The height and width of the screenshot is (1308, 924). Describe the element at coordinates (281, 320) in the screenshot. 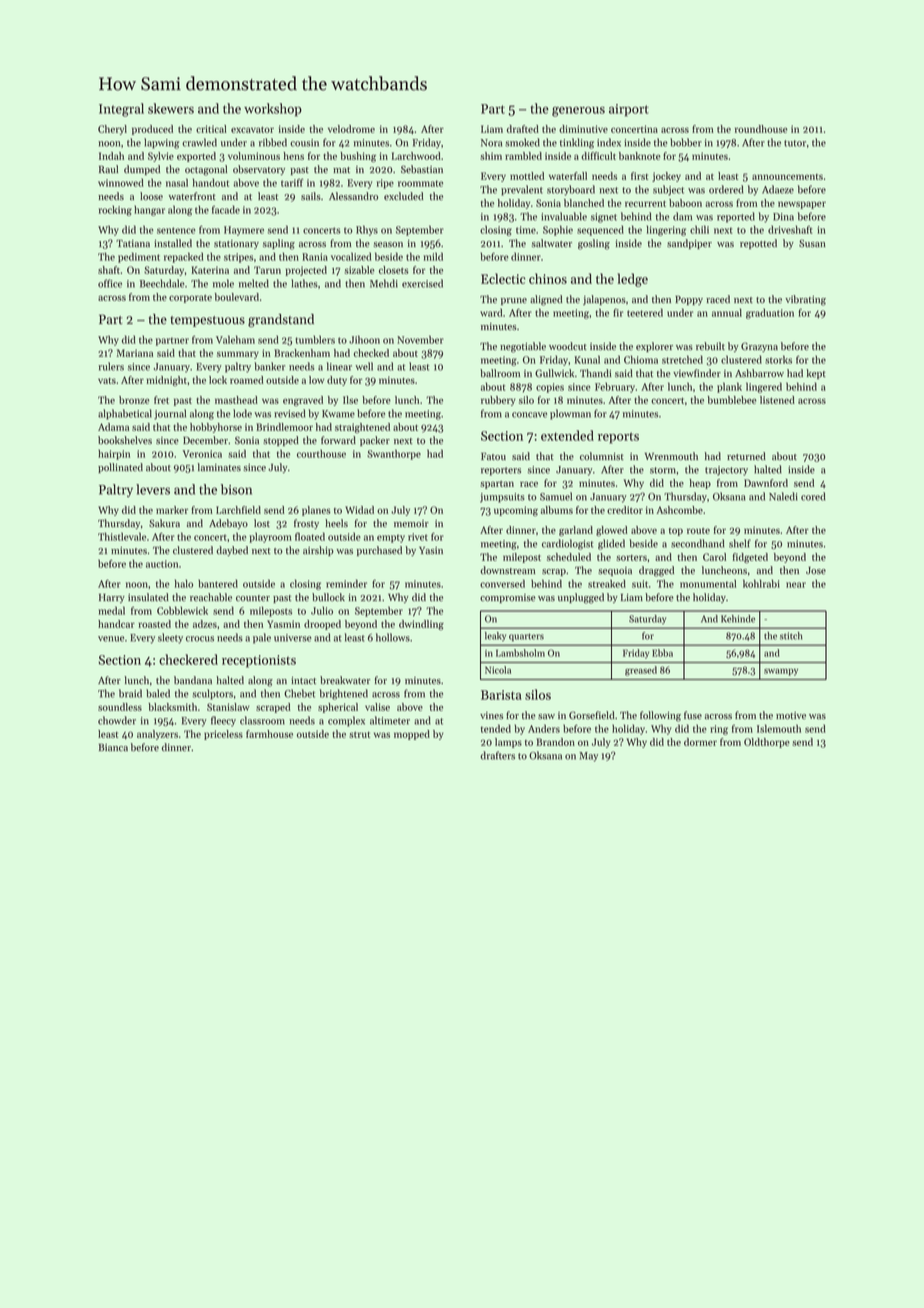

I see `grandstand` at that location.
